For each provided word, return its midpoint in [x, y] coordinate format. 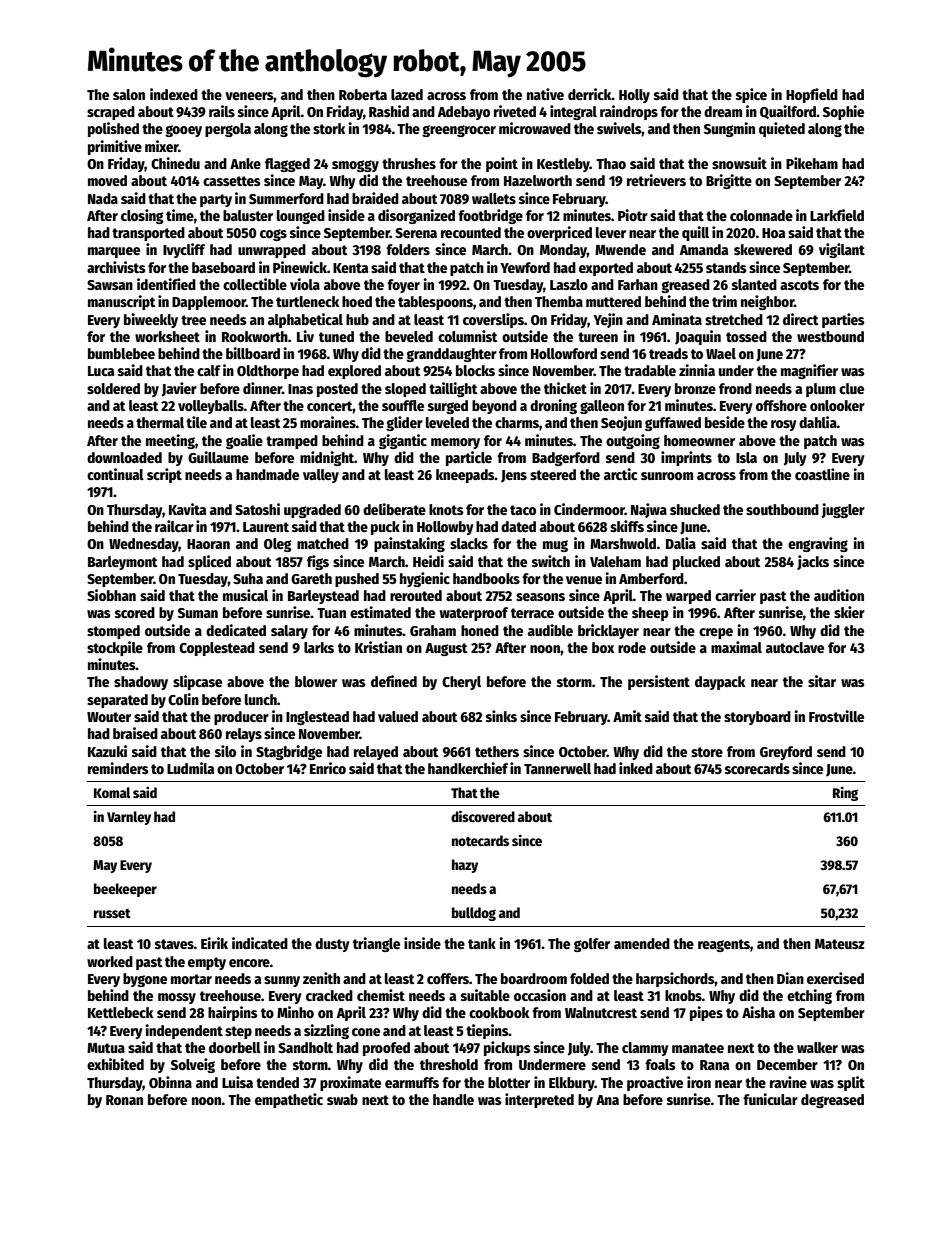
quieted [782, 129]
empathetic [289, 1100]
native [545, 94]
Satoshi [257, 509]
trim [724, 301]
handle [453, 1099]
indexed [174, 94]
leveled [447, 422]
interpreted [539, 1100]
